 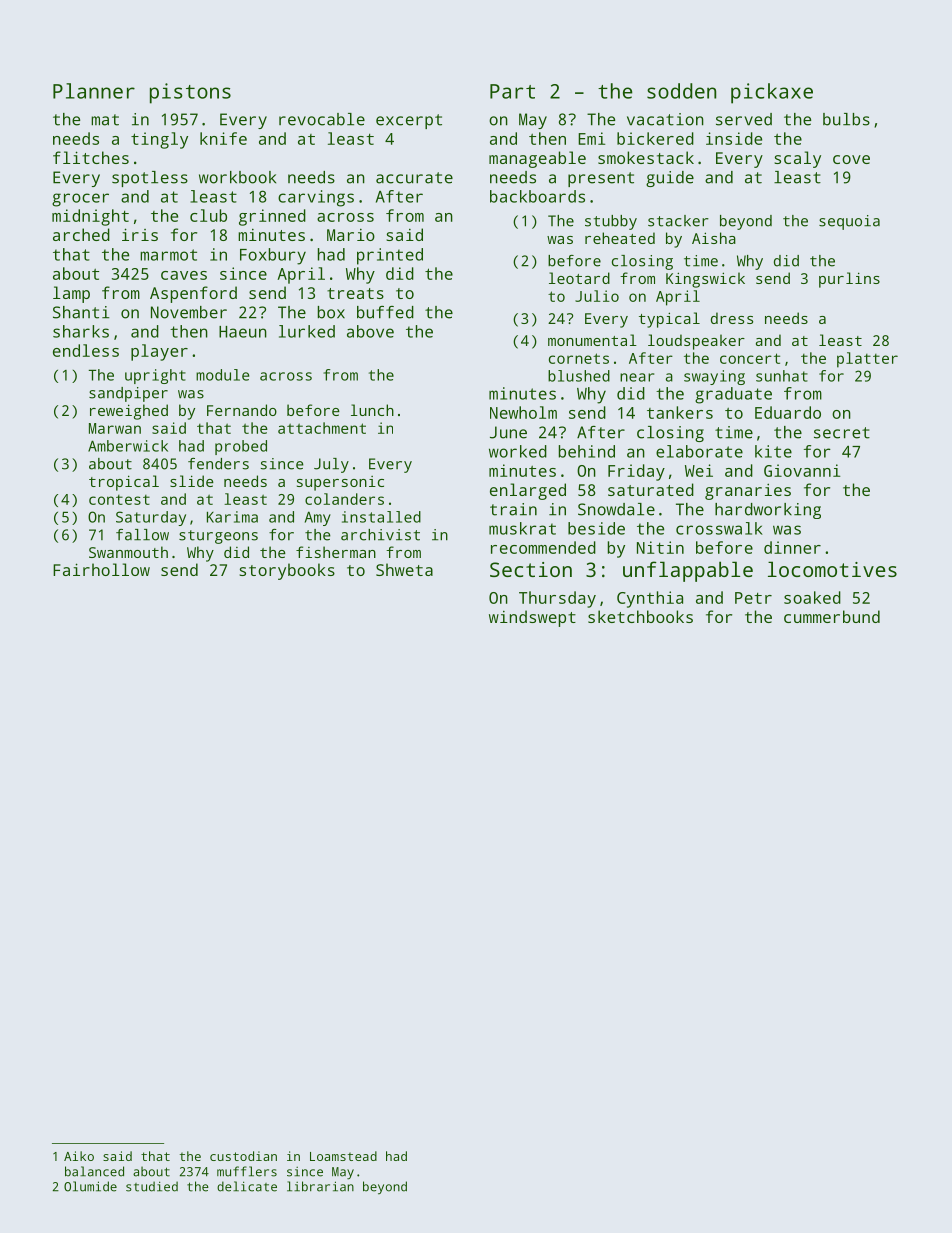 I want to click on purlins, so click(x=849, y=280).
